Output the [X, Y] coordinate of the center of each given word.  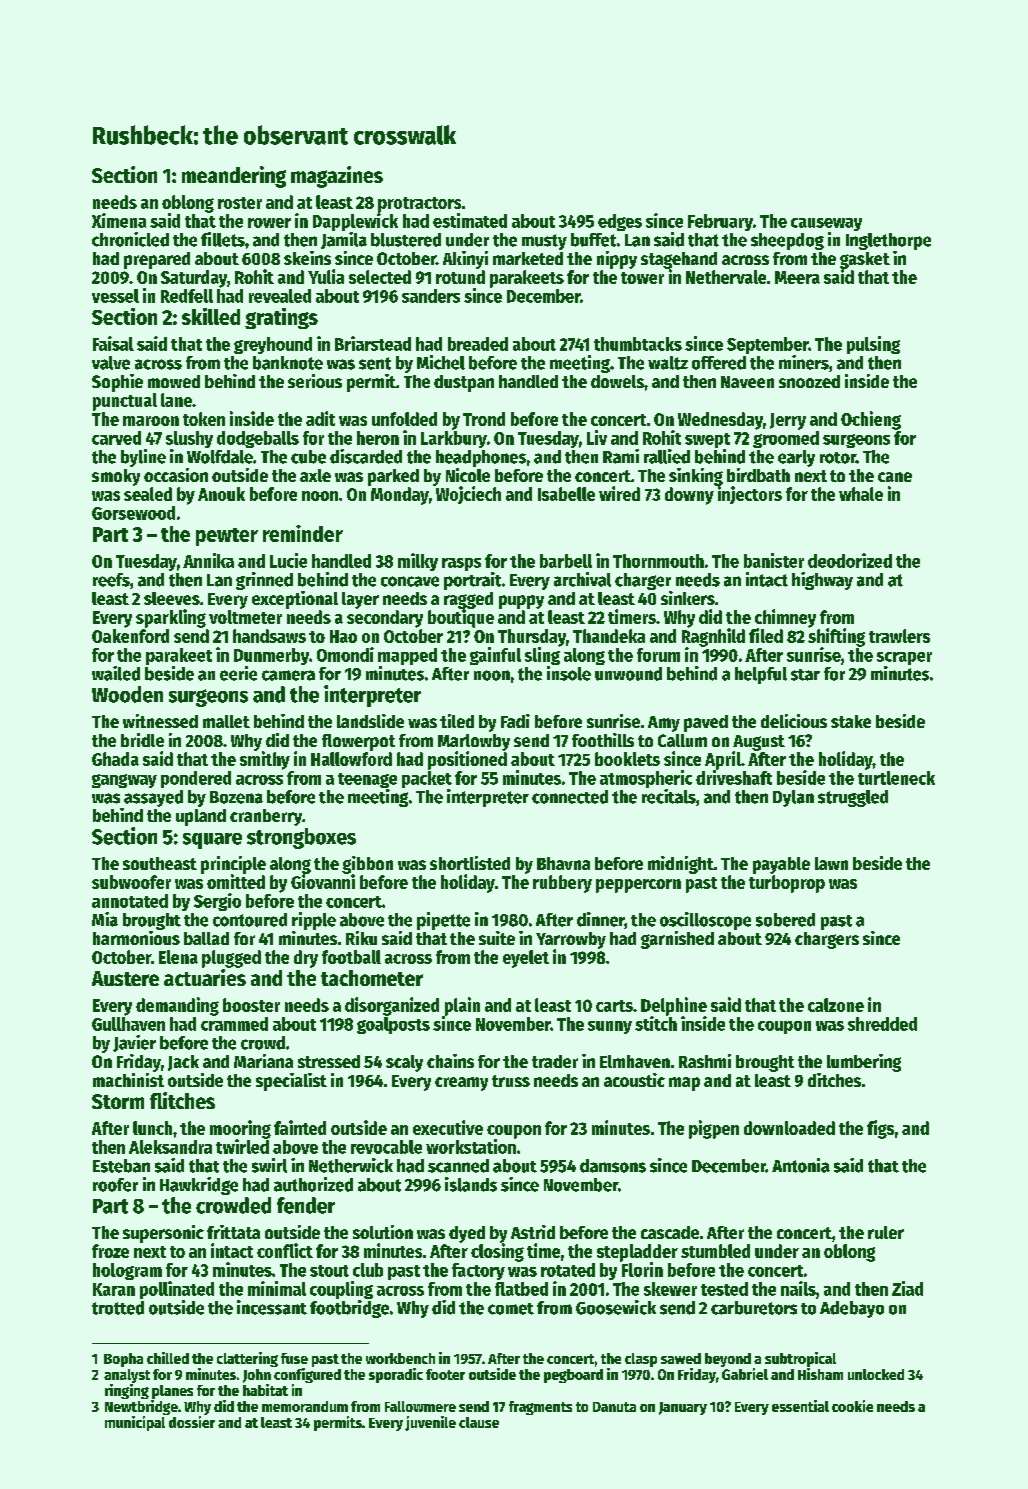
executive [448, 1127]
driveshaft [734, 777]
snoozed [809, 381]
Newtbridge [141, 1407]
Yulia [326, 276]
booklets [627, 759]
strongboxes [301, 838]
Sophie [117, 383]
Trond [484, 419]
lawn [831, 863]
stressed [329, 1061]
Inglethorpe [888, 241]
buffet [593, 240]
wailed [116, 673]
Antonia [801, 1165]
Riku [361, 938]
